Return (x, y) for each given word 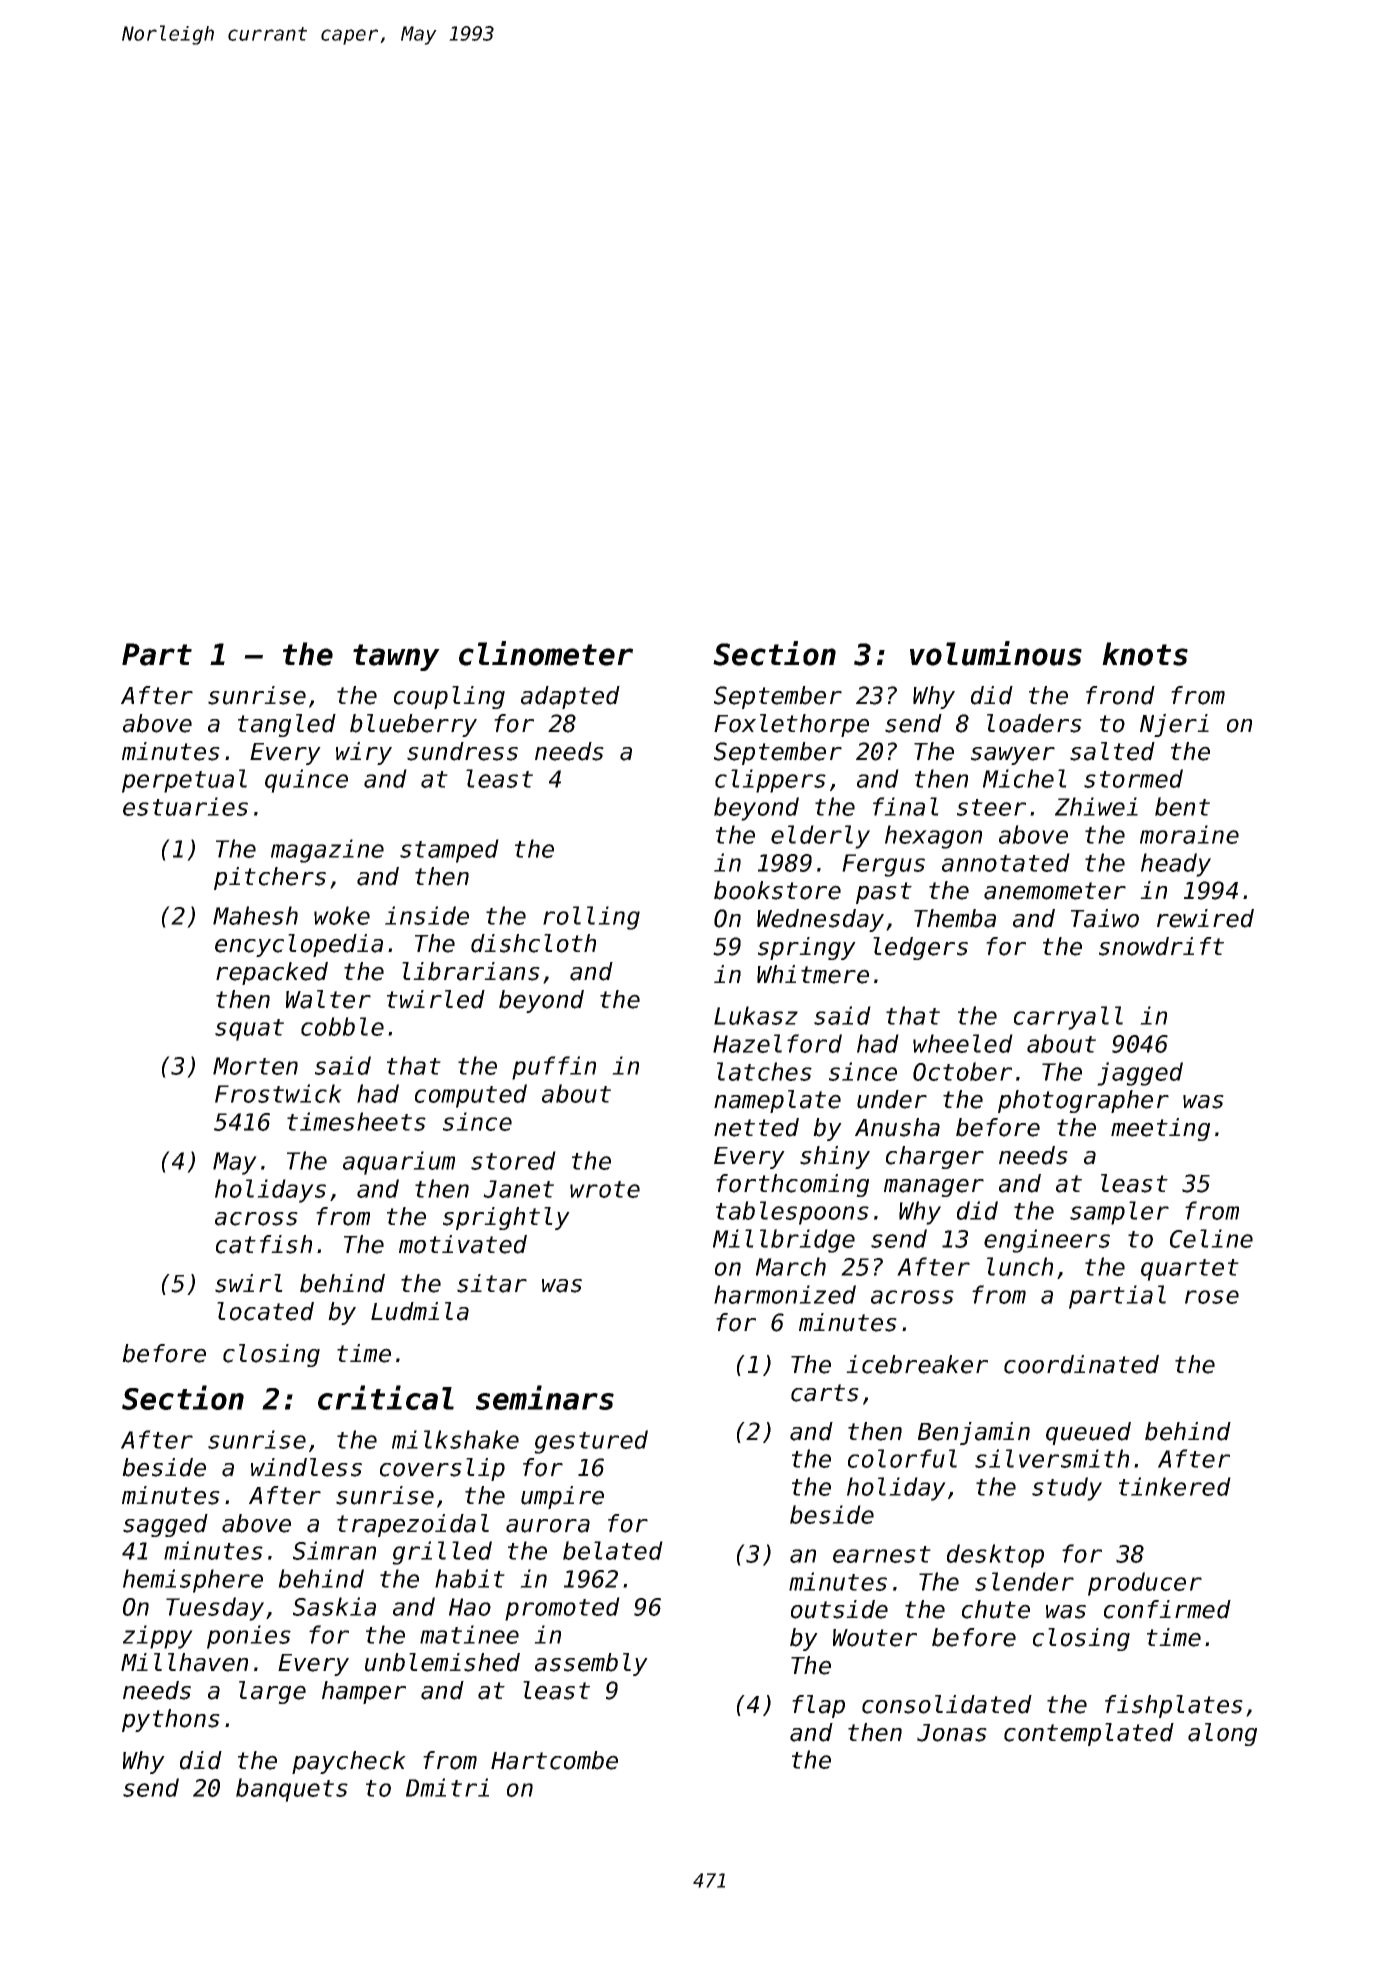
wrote (605, 1189)
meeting (1160, 1129)
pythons (171, 1720)
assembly (591, 1664)
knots (1145, 654)
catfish (264, 1244)
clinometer (546, 653)
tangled (287, 725)
